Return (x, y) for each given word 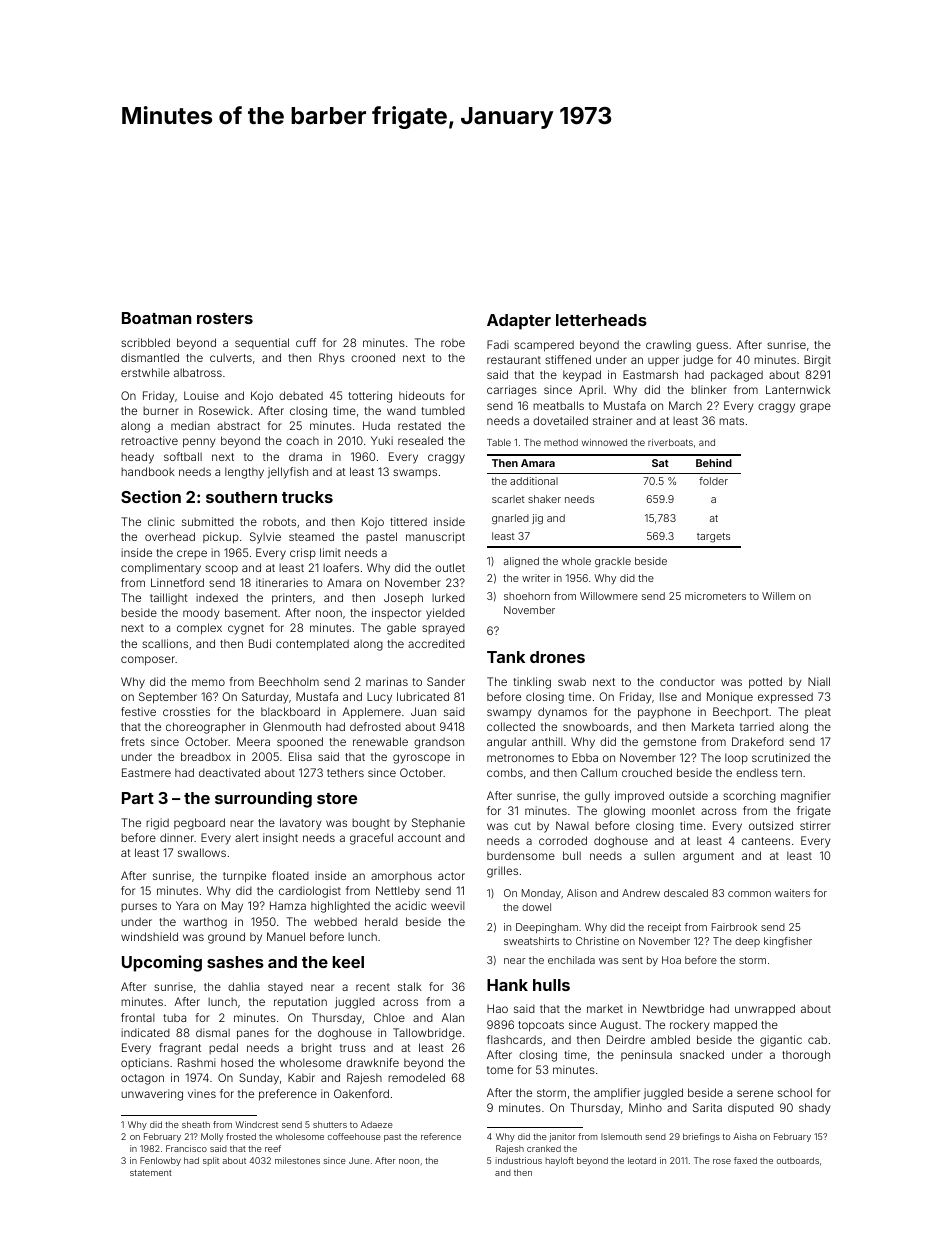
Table (499, 442)
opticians (145, 1063)
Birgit (817, 361)
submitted (208, 521)
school (795, 1092)
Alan (452, 1017)
